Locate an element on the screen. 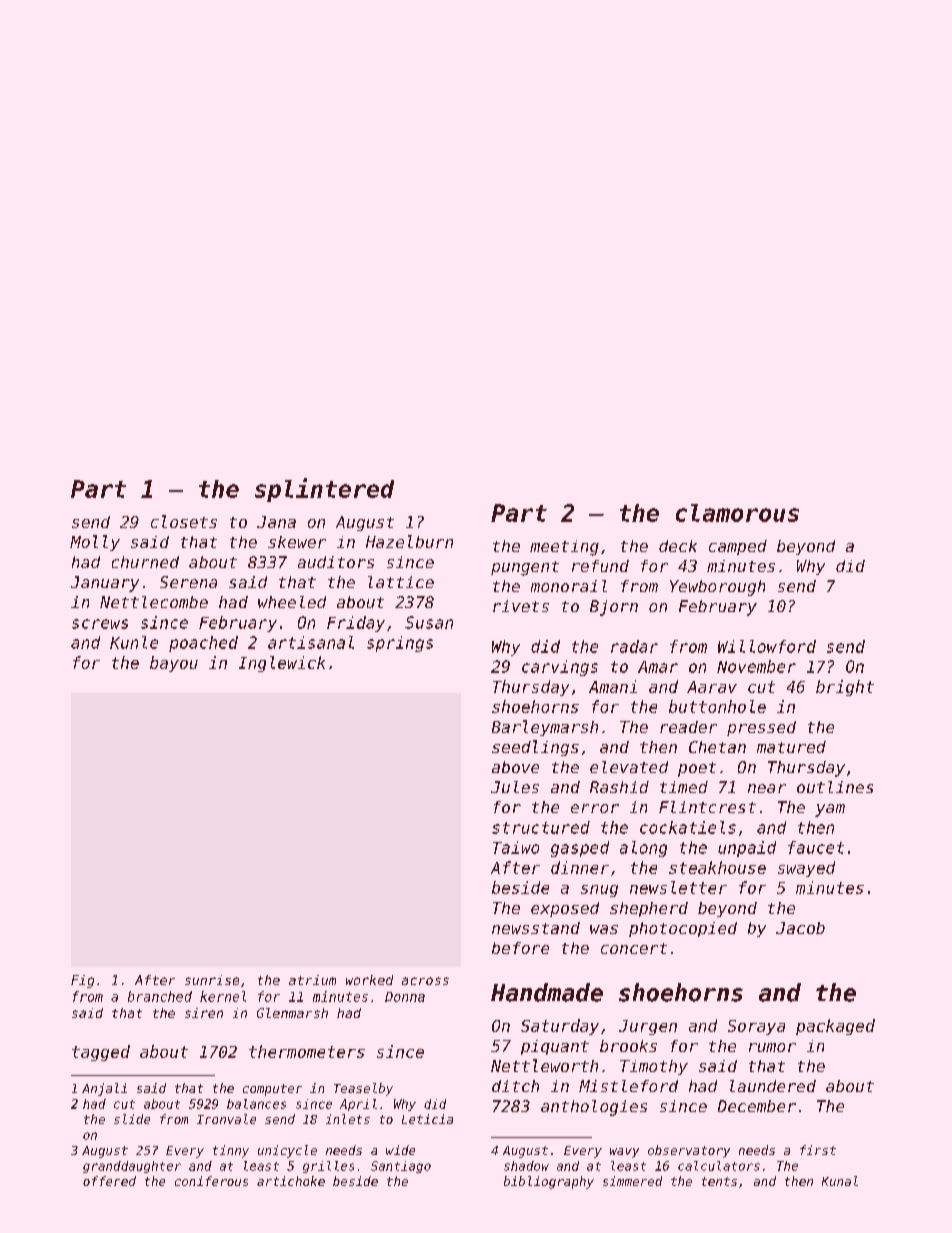  splintered is located at coordinates (324, 490).
